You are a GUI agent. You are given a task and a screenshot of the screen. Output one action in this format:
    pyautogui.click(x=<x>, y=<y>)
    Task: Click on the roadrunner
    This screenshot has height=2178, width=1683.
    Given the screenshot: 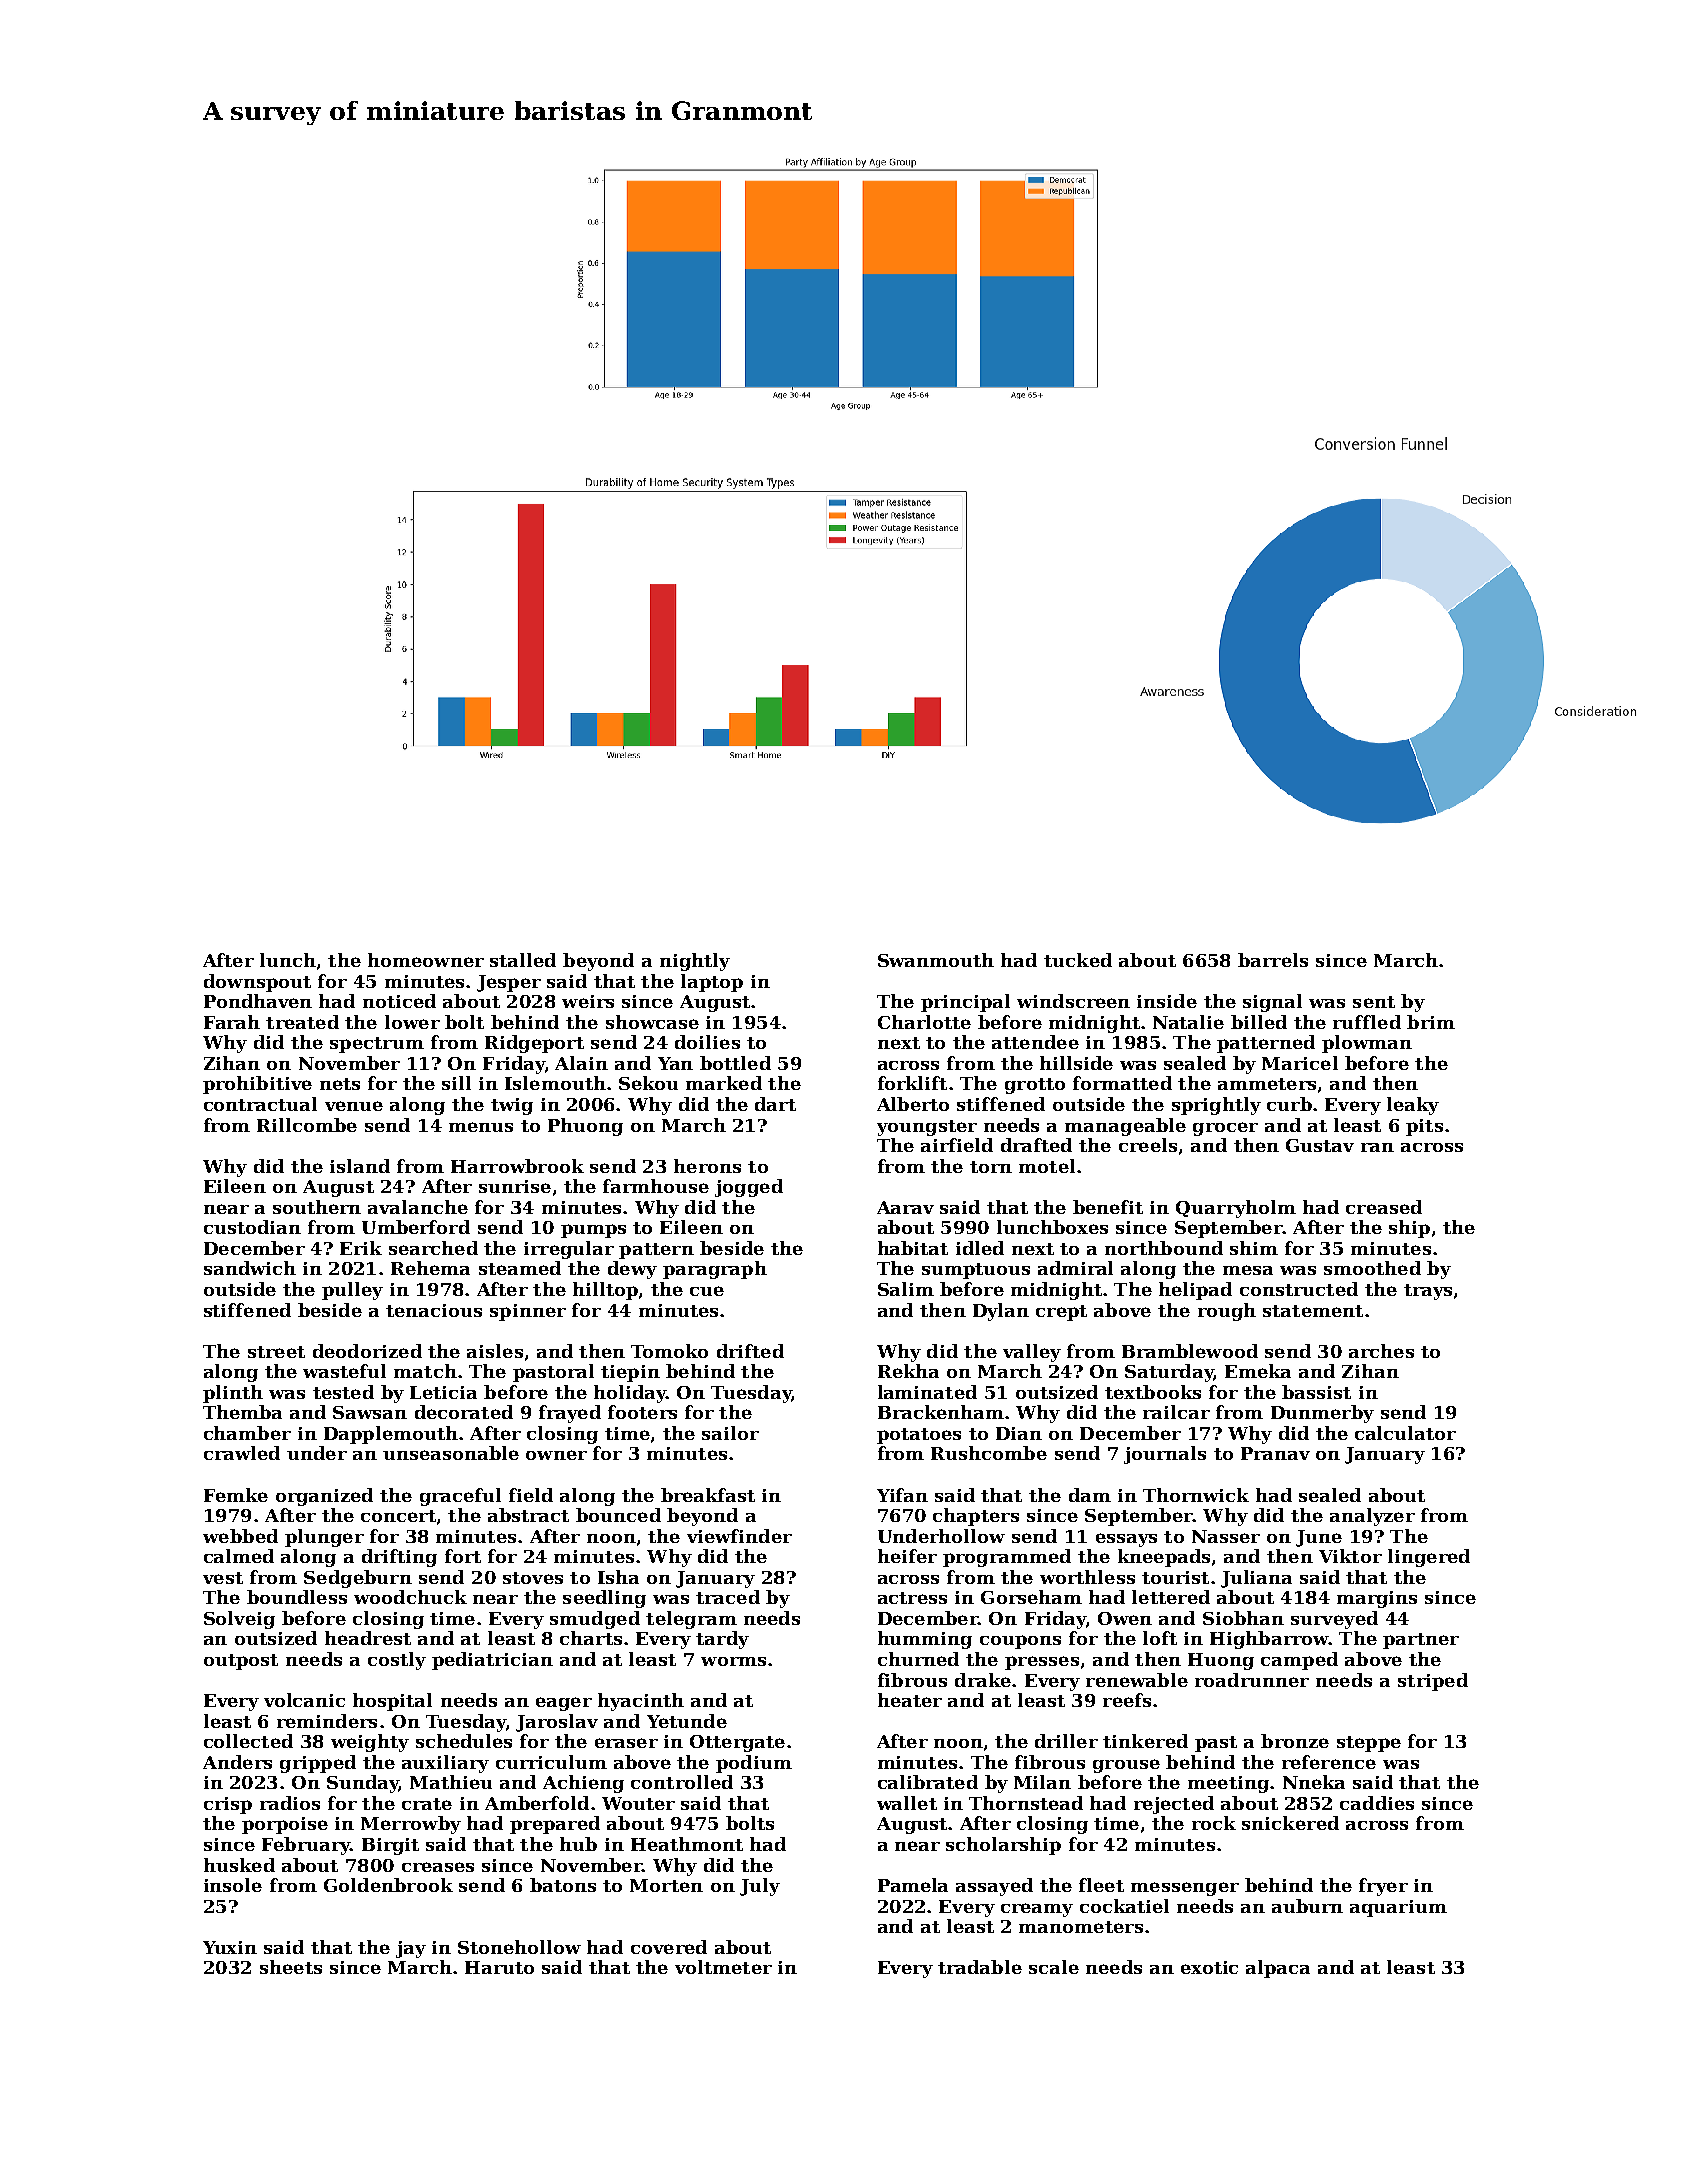 What is the action you would take?
    pyautogui.click(x=1252, y=1680)
